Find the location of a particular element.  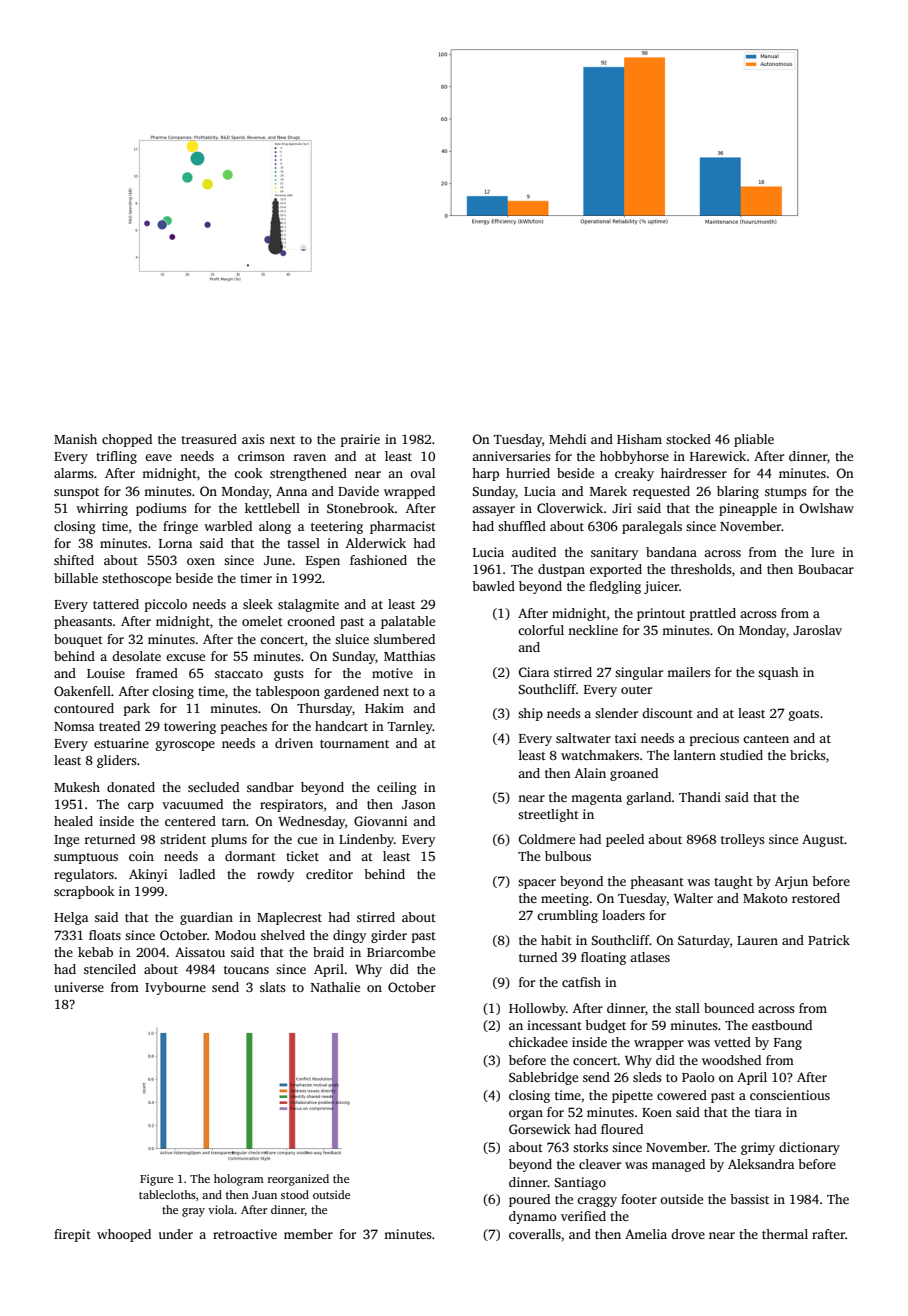

Nathalie is located at coordinates (335, 987).
